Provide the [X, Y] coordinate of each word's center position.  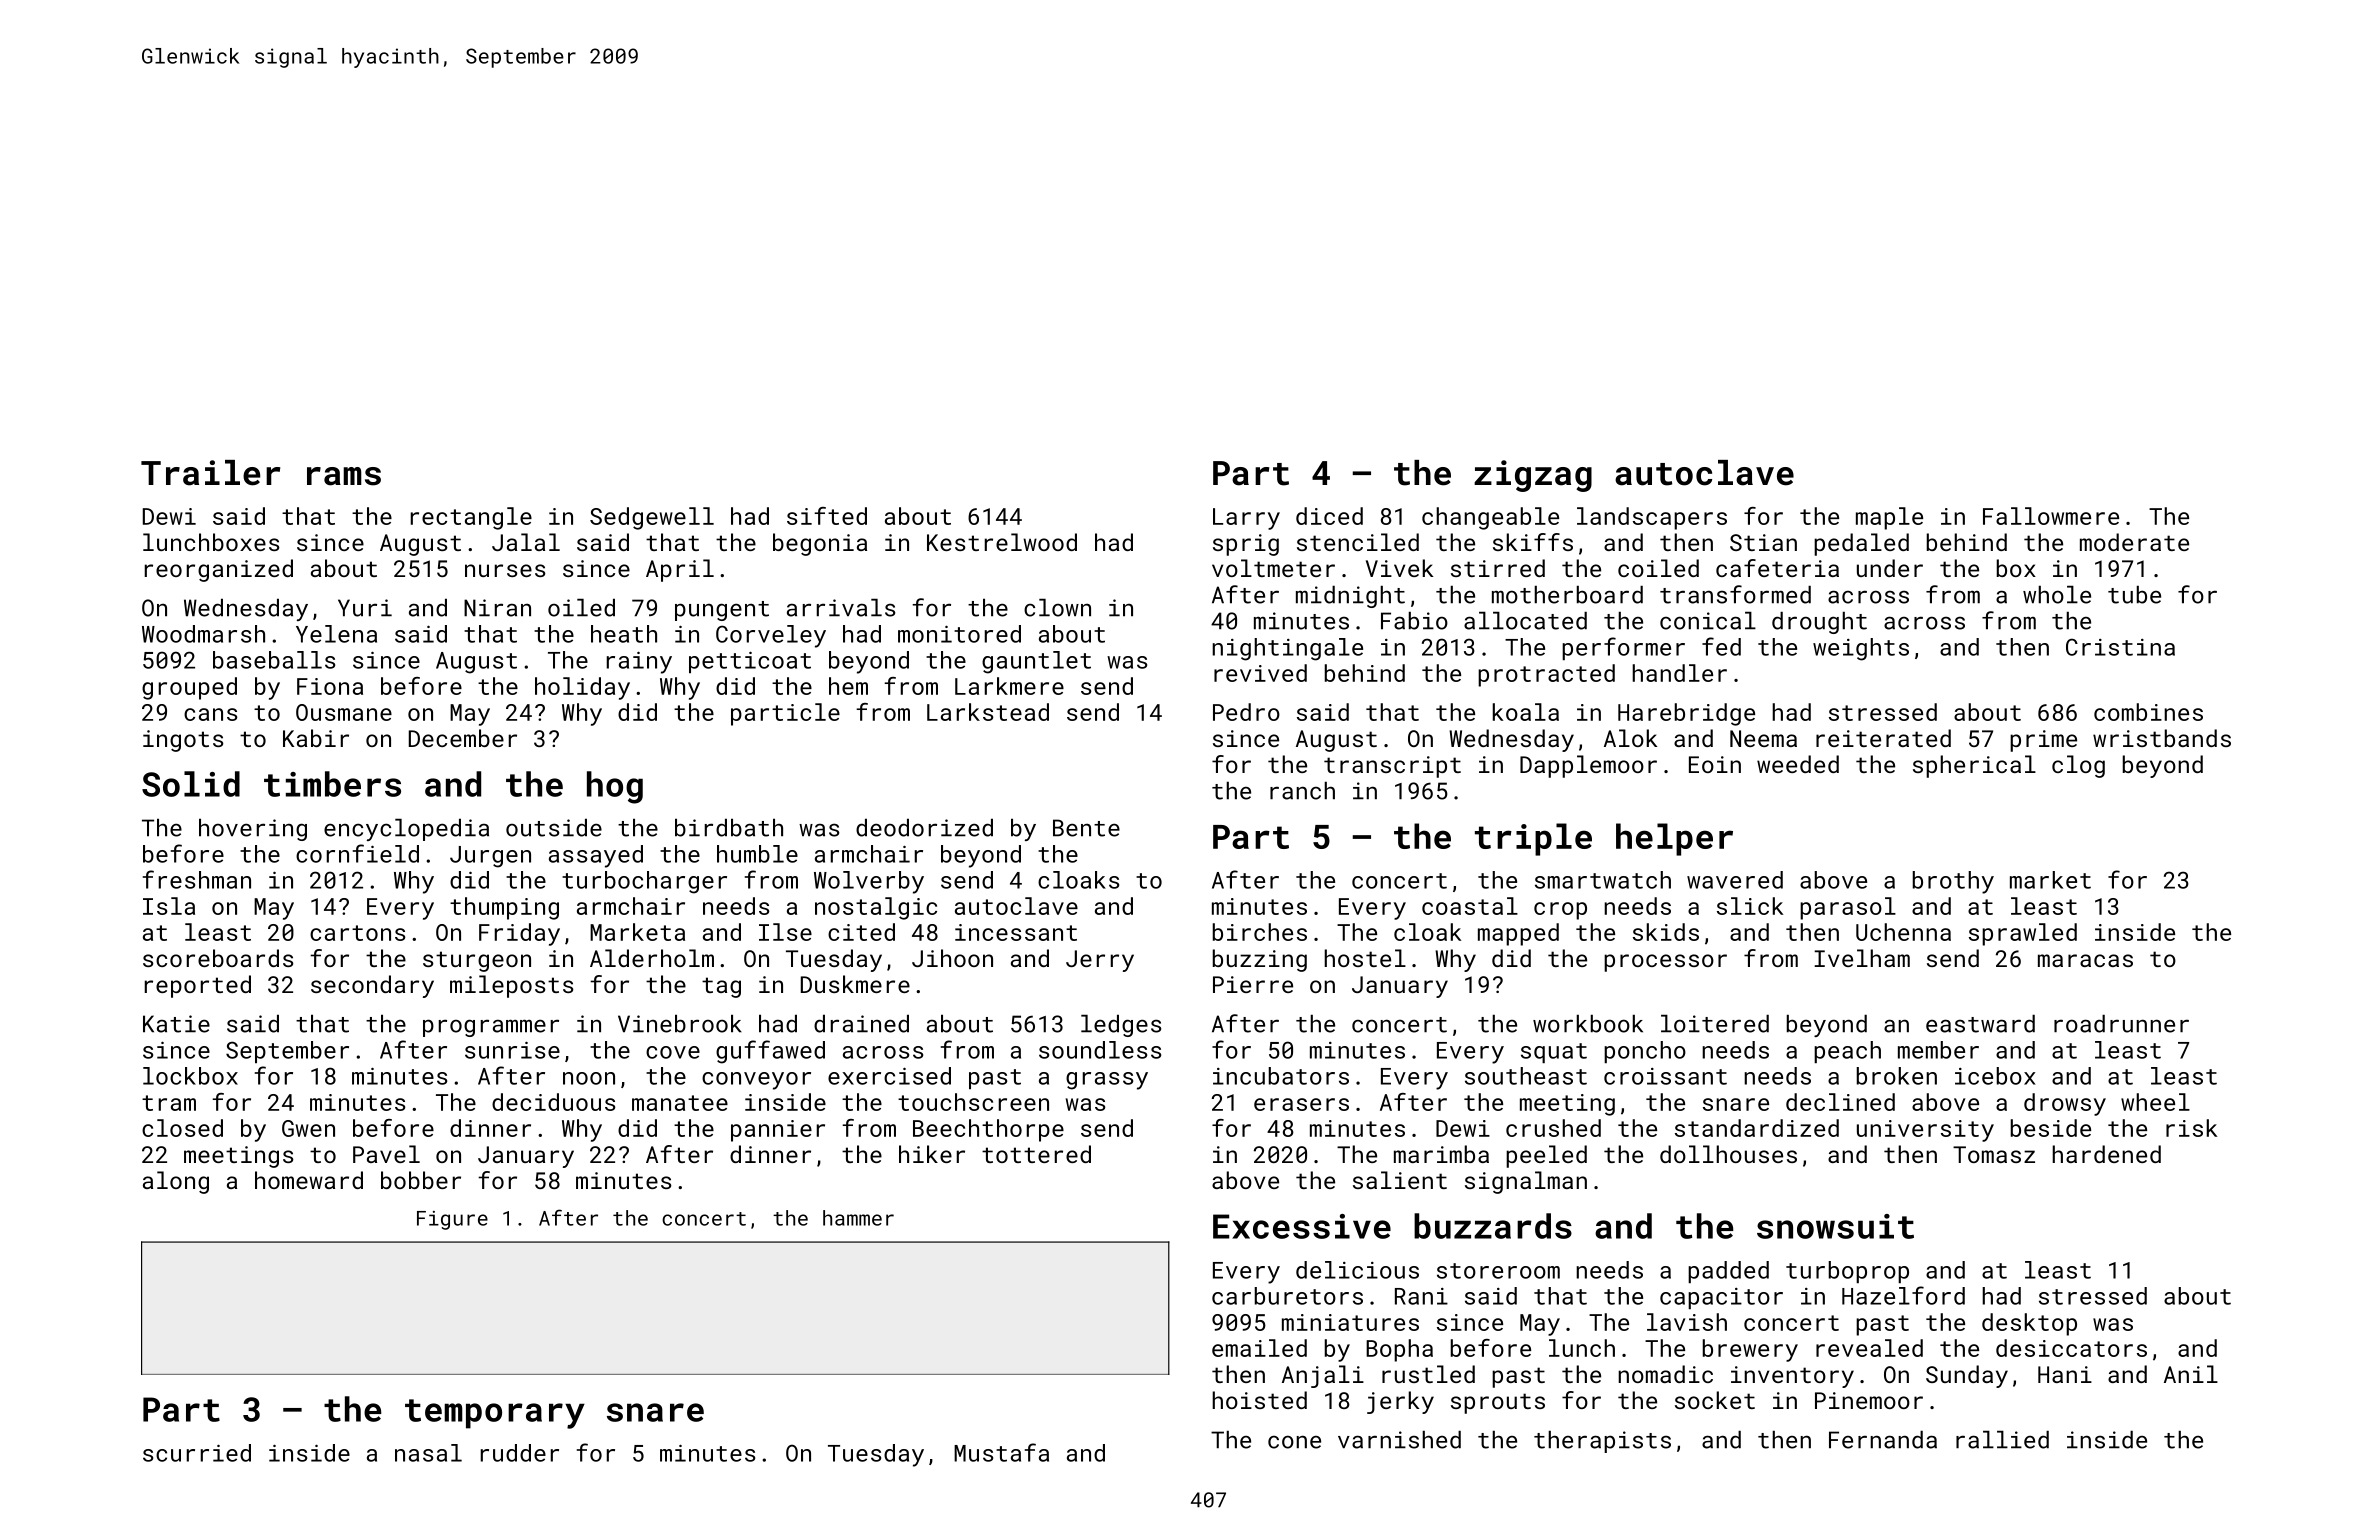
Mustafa [1001, 1452]
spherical [1974, 766]
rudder [520, 1453]
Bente [1086, 828]
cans [210, 714]
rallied [2002, 1440]
